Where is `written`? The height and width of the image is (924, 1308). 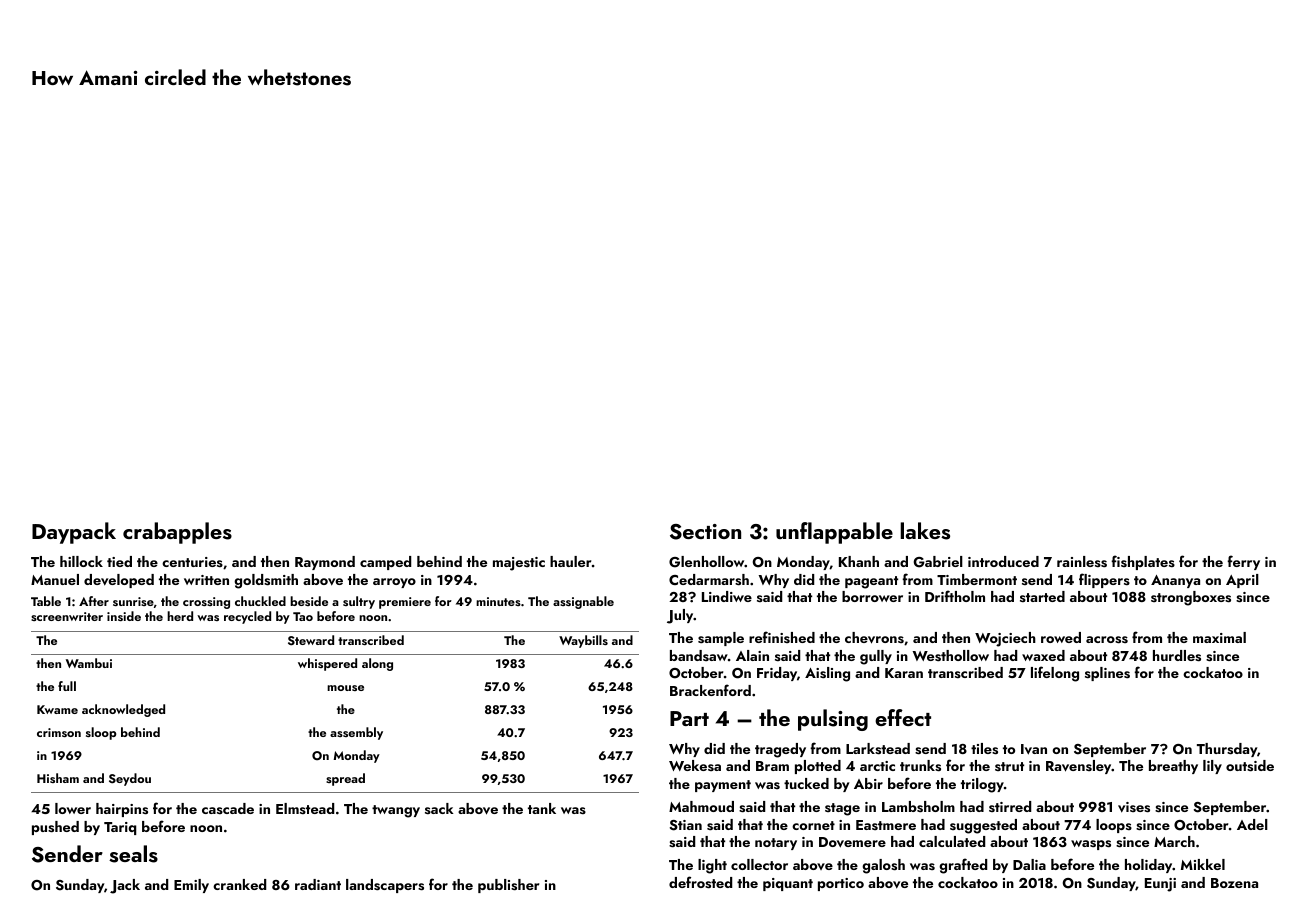 written is located at coordinates (206, 580).
